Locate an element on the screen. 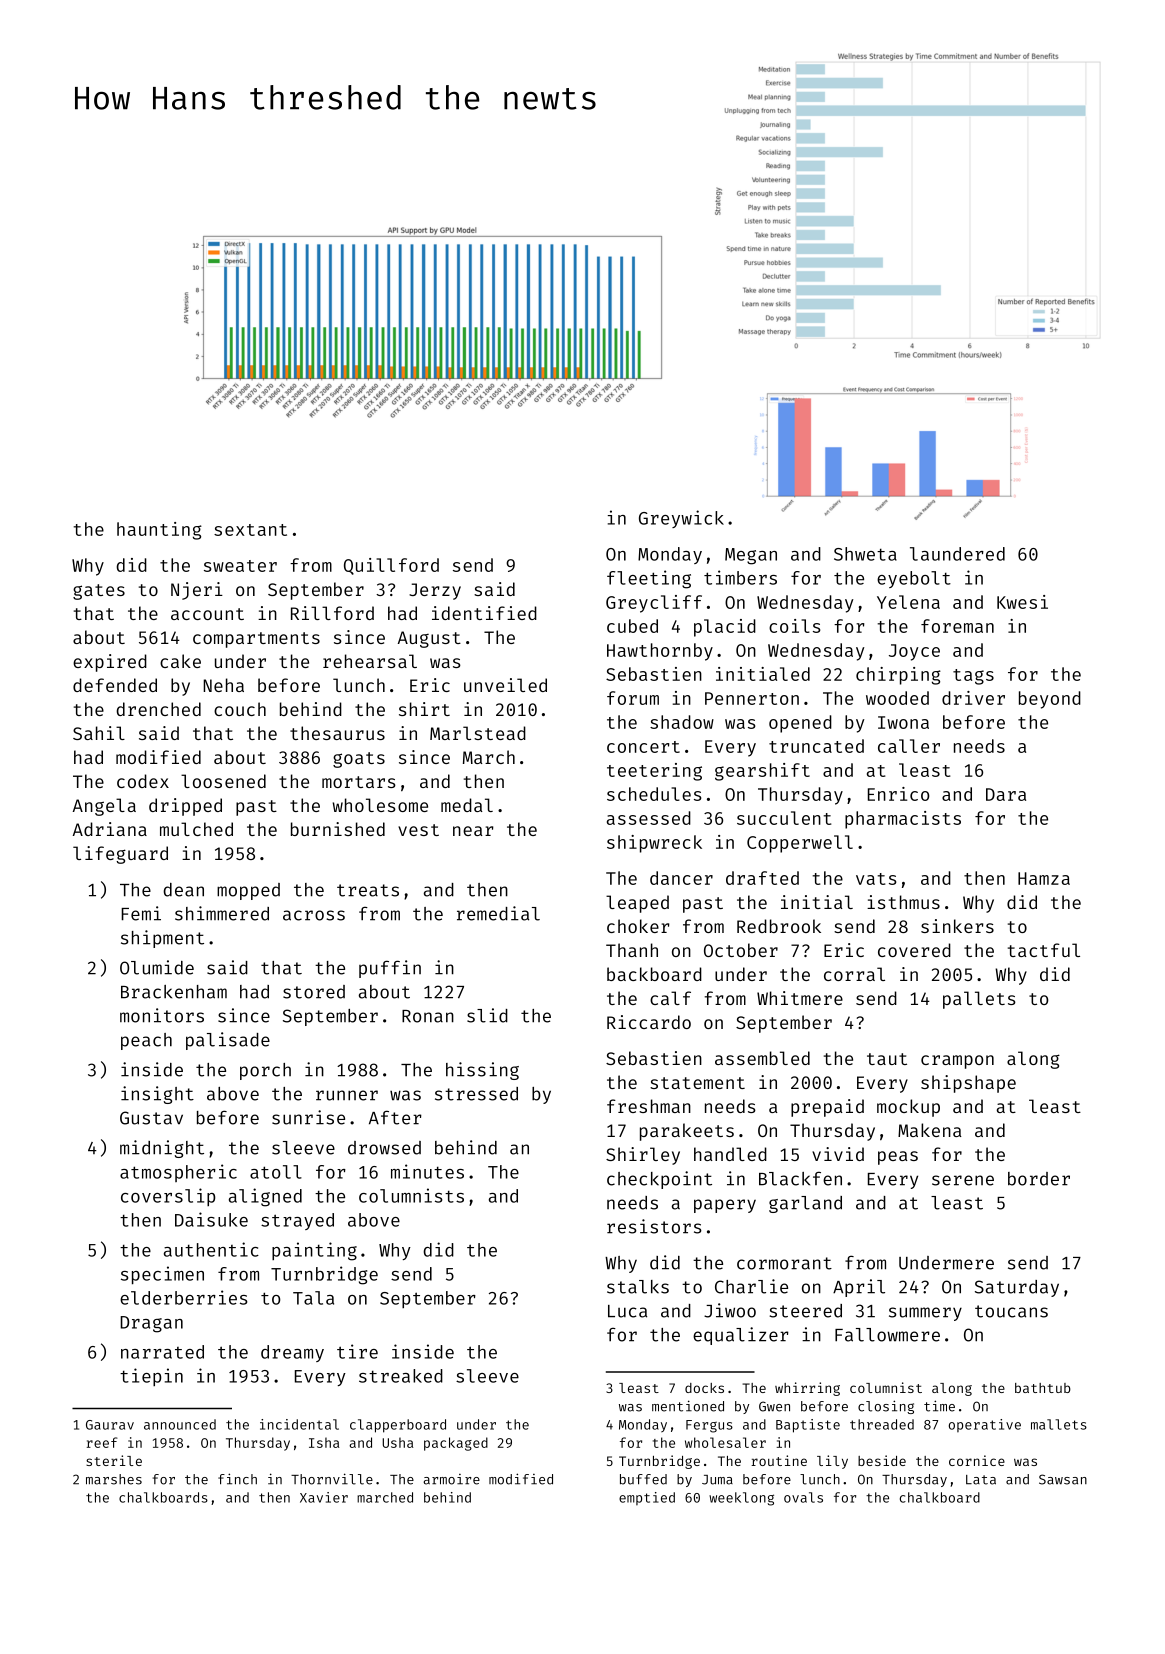  Greywick is located at coordinates (681, 519).
